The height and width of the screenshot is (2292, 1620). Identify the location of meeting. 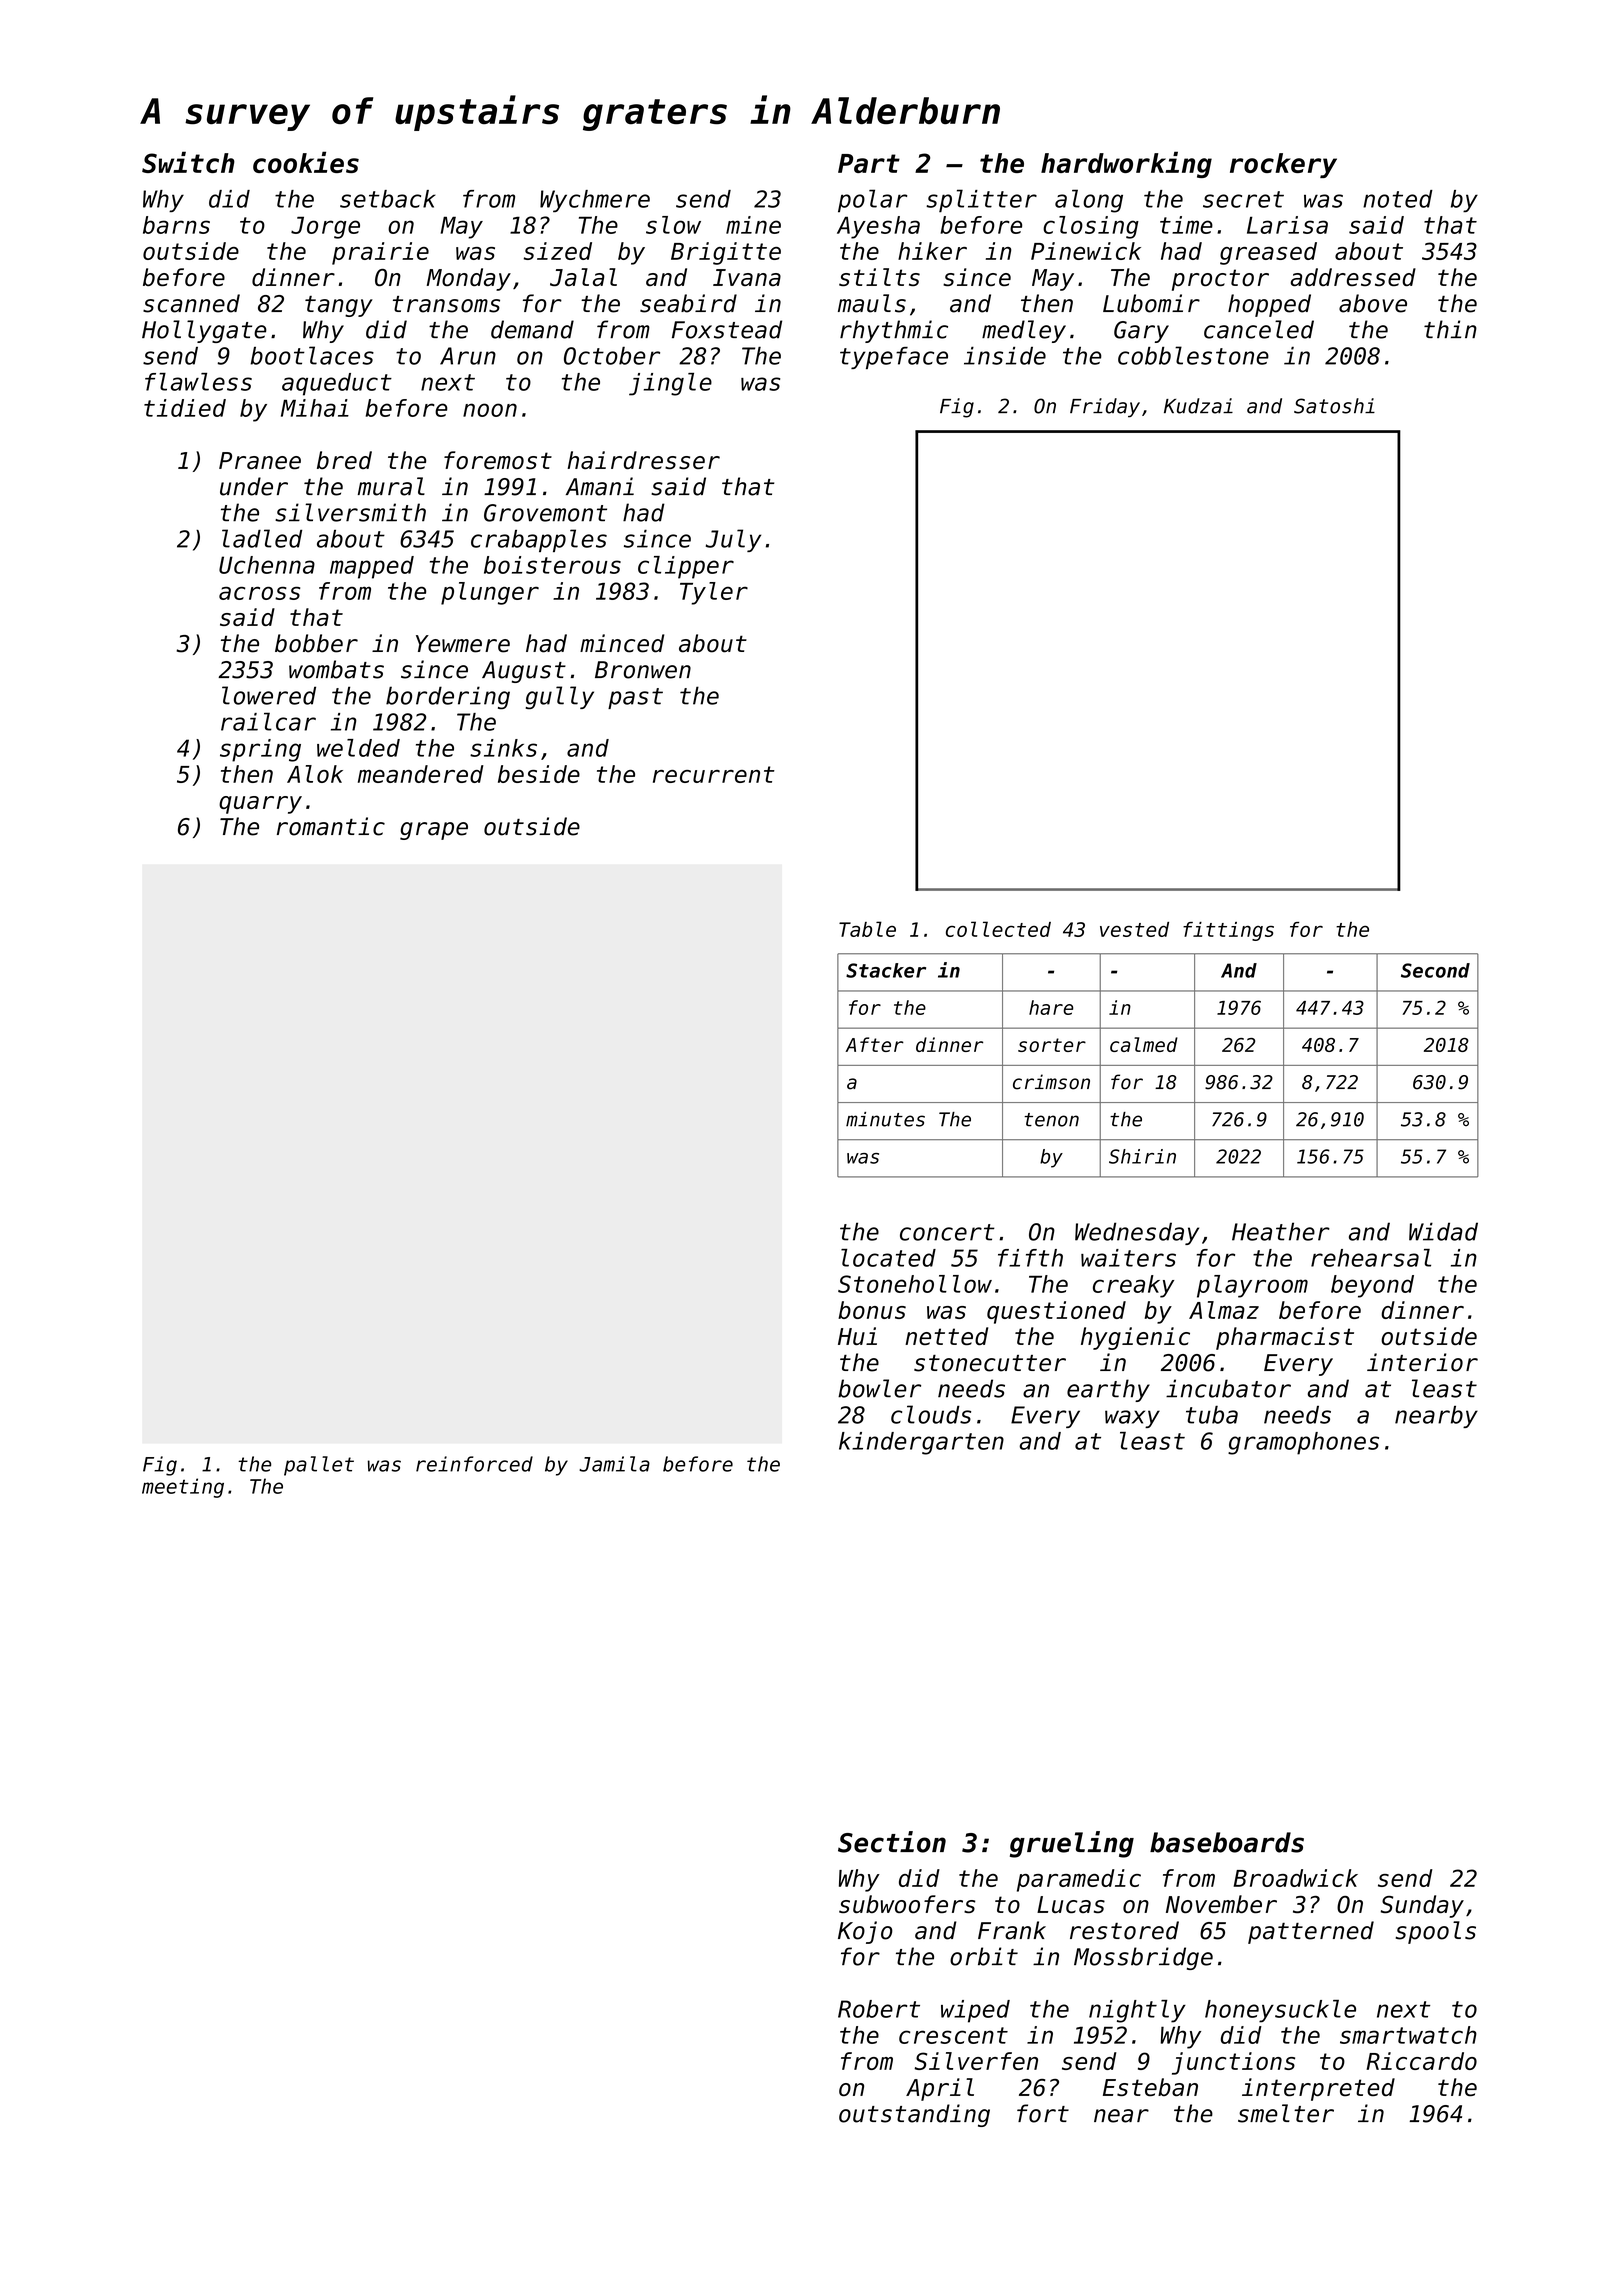
(183, 1488).
